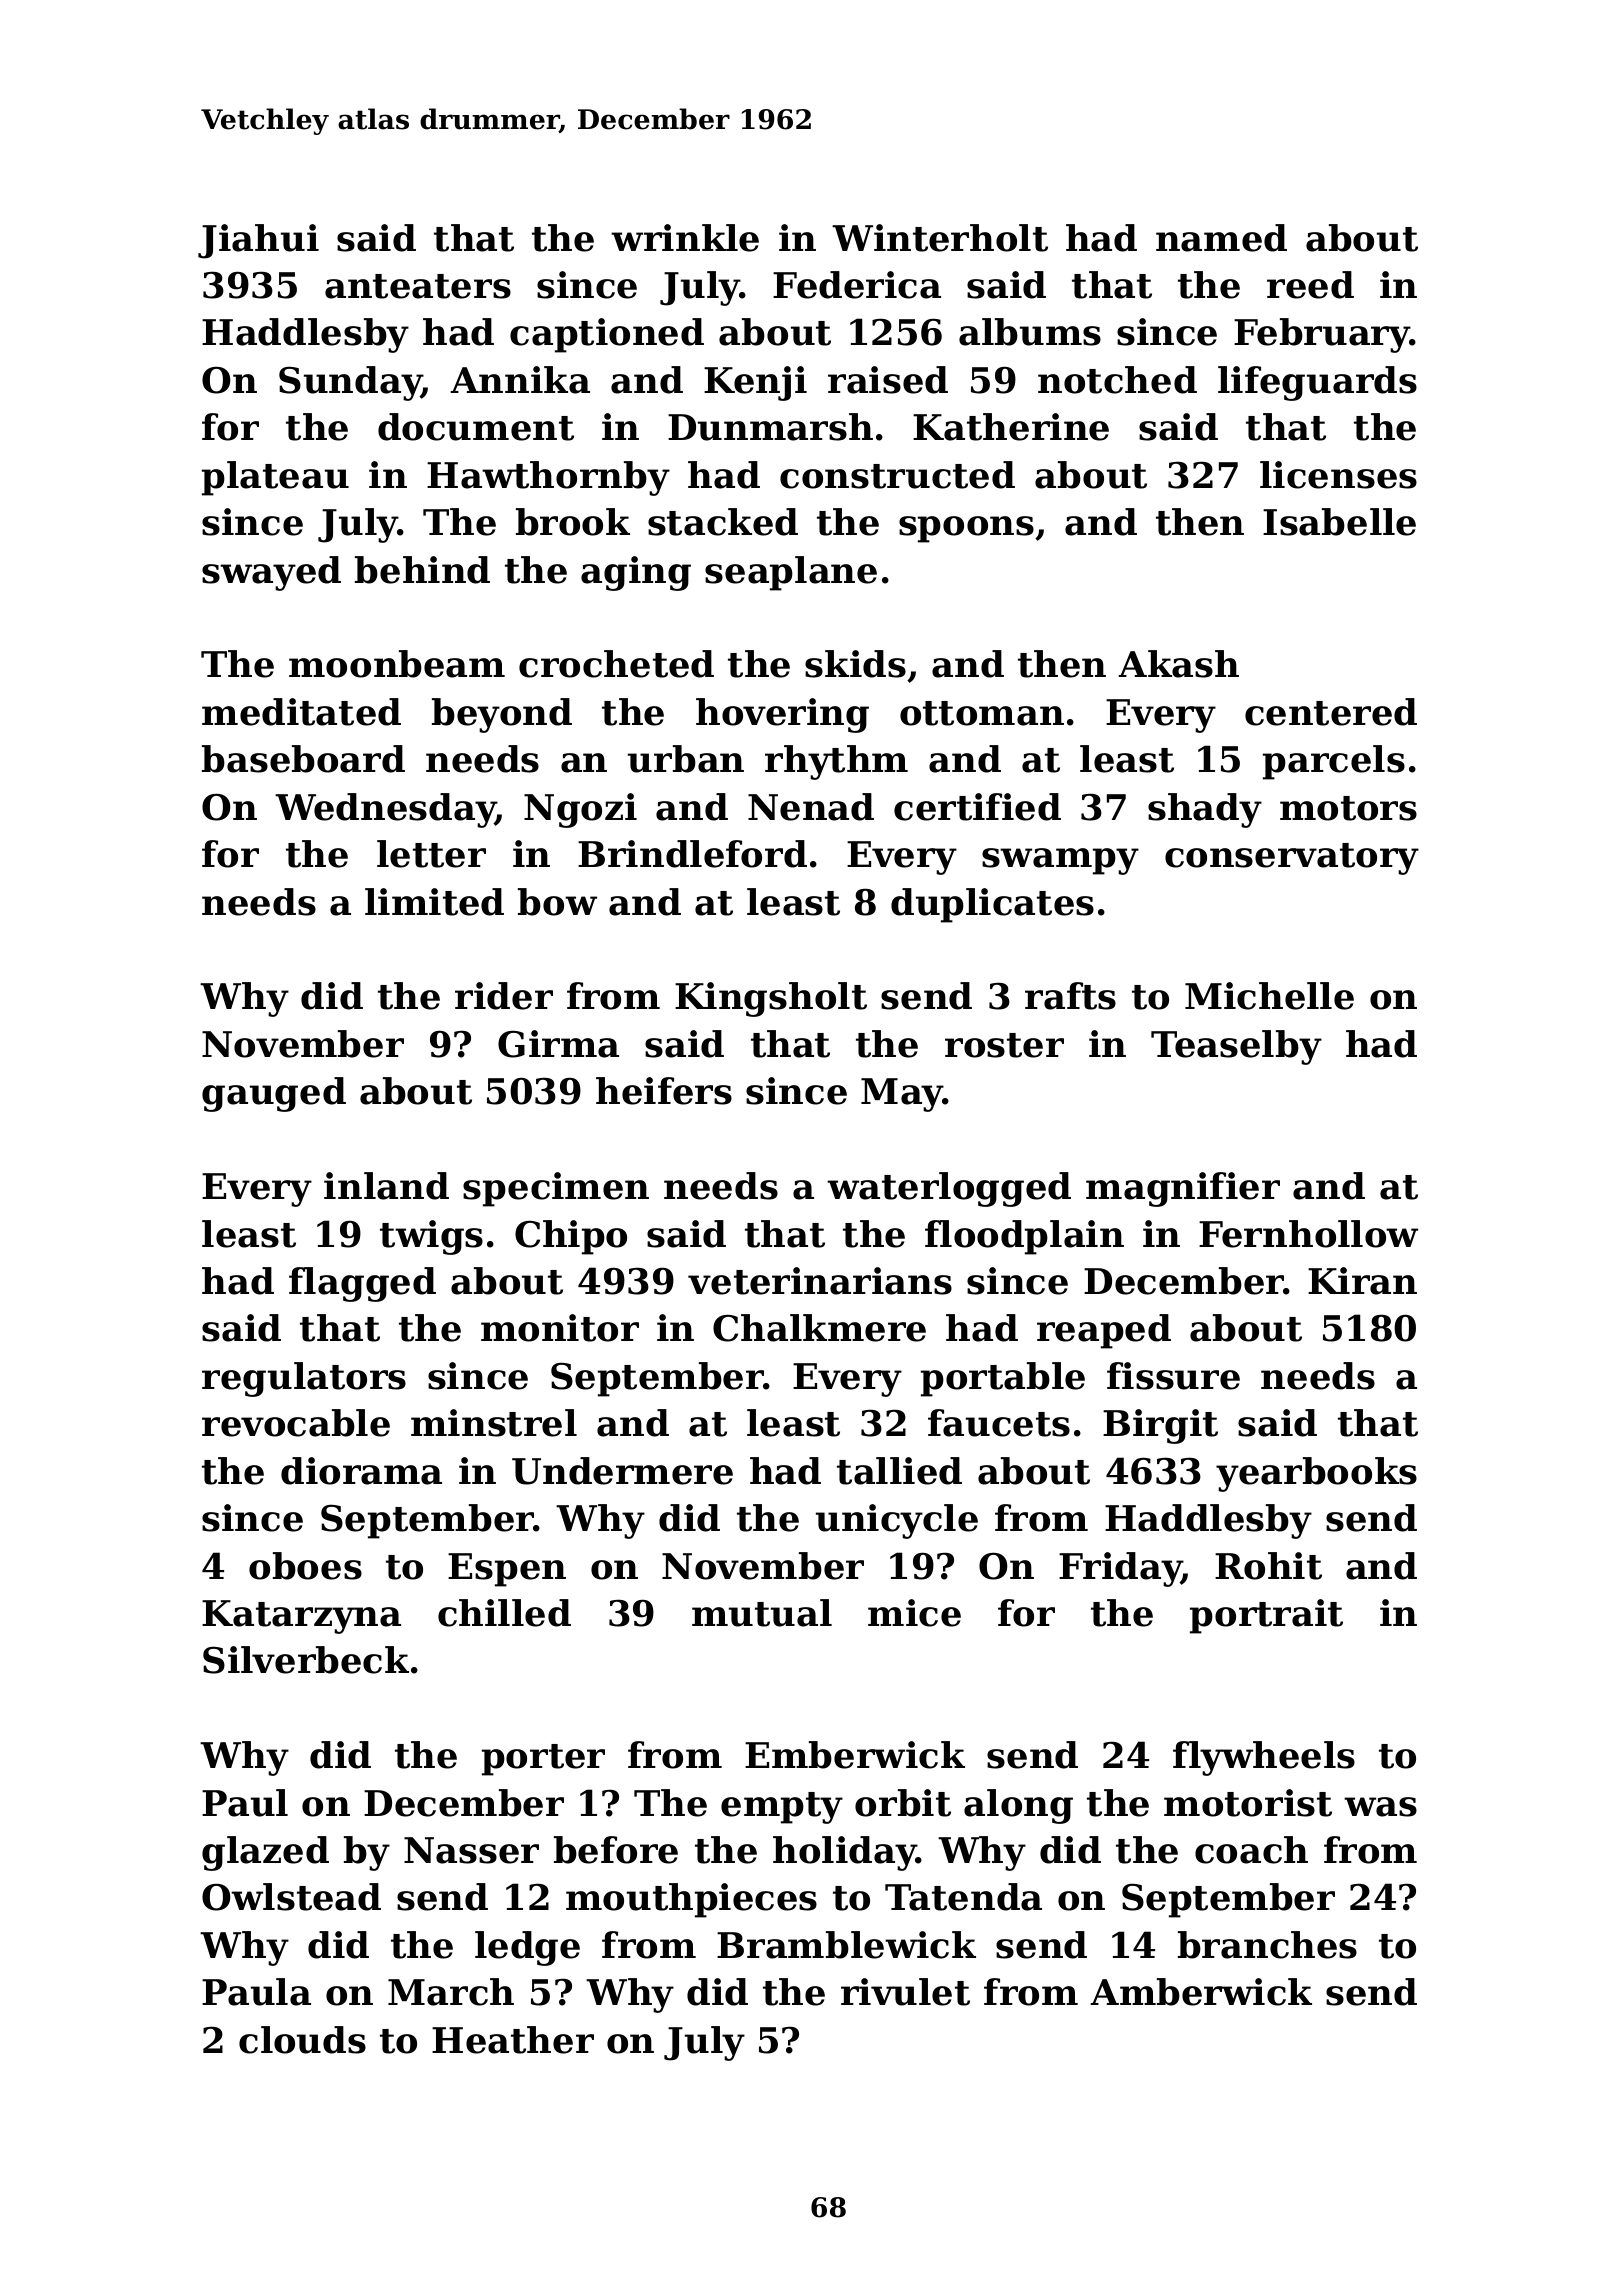 The image size is (1620, 2292). Describe the element at coordinates (1317, 383) in the screenshot. I see `lifeguards` at that location.
